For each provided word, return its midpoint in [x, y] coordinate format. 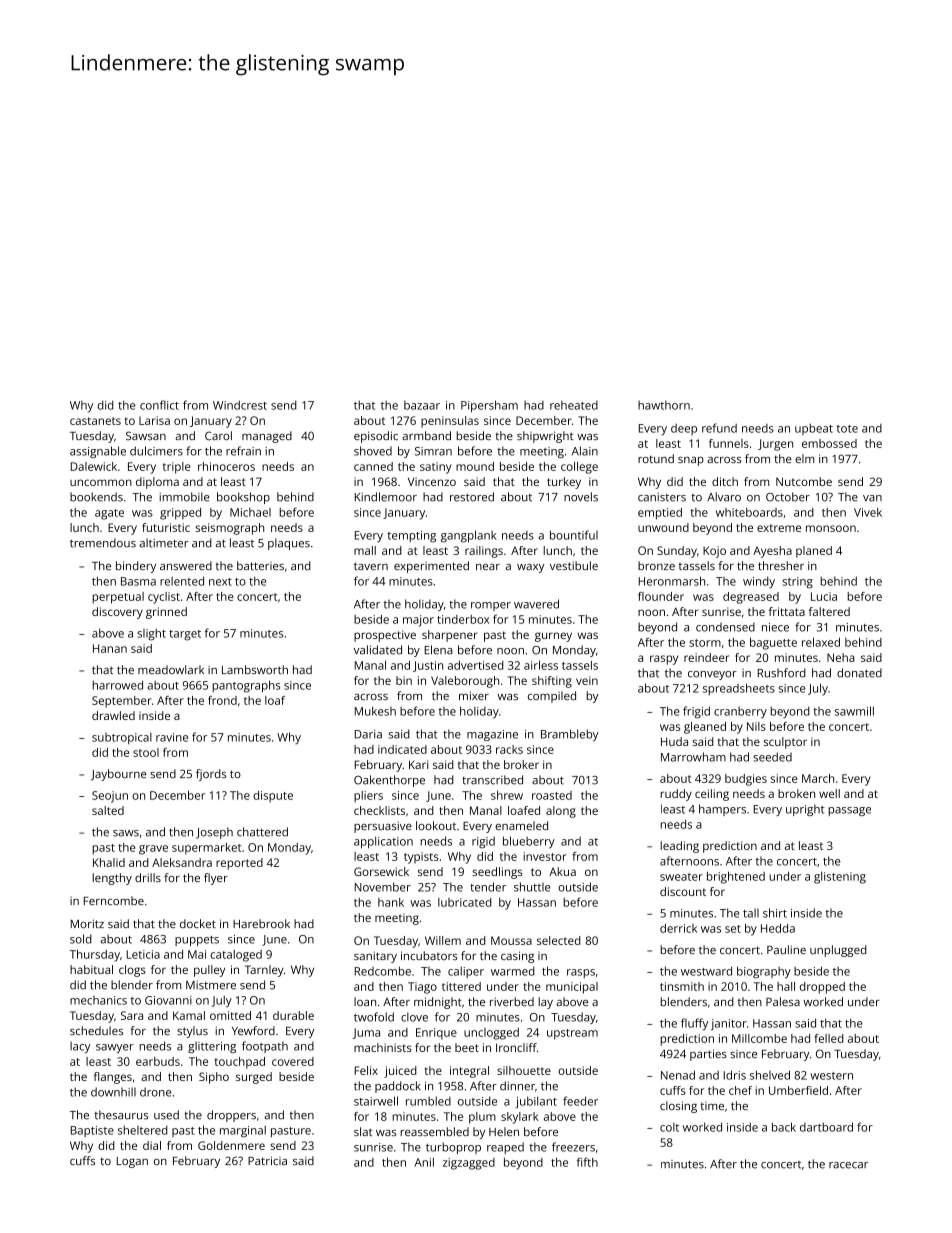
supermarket [206, 849]
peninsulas [450, 422]
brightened [736, 878]
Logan [132, 1162]
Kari [418, 764]
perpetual [118, 598]
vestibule [574, 565]
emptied [660, 514]
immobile [184, 497]
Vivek [868, 512]
